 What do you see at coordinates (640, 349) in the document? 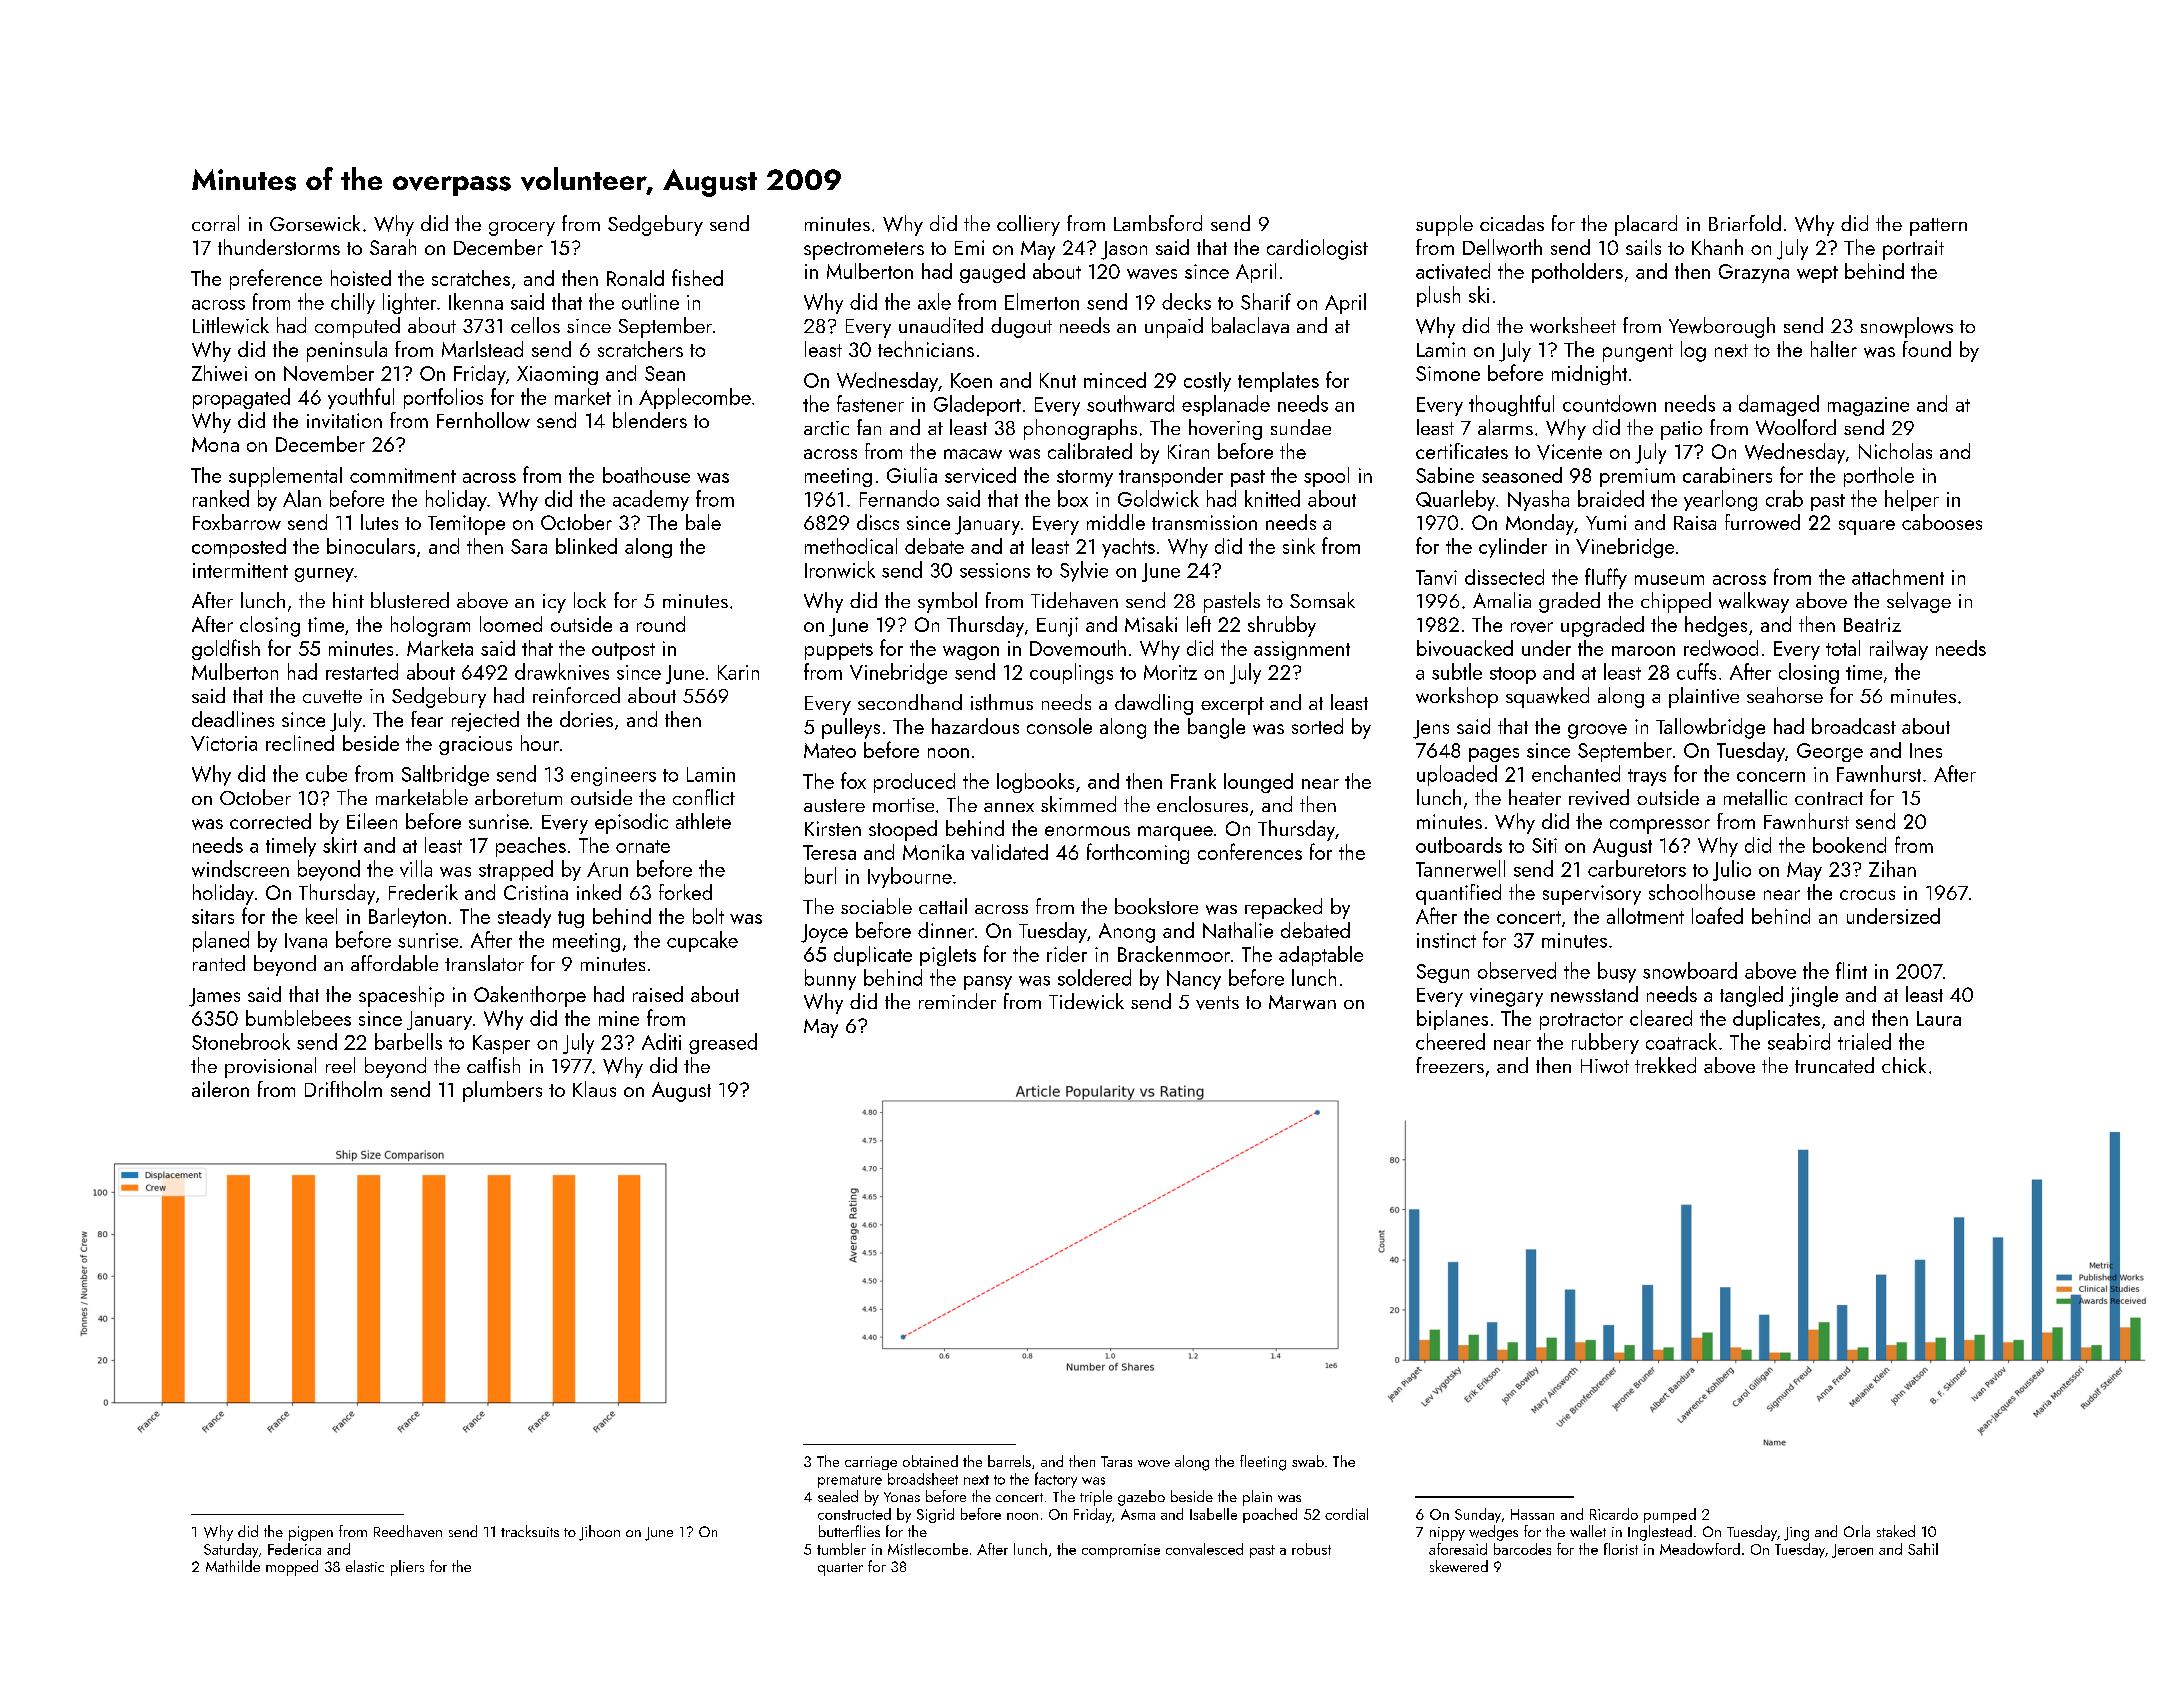
I see `scratchers` at bounding box center [640, 349].
